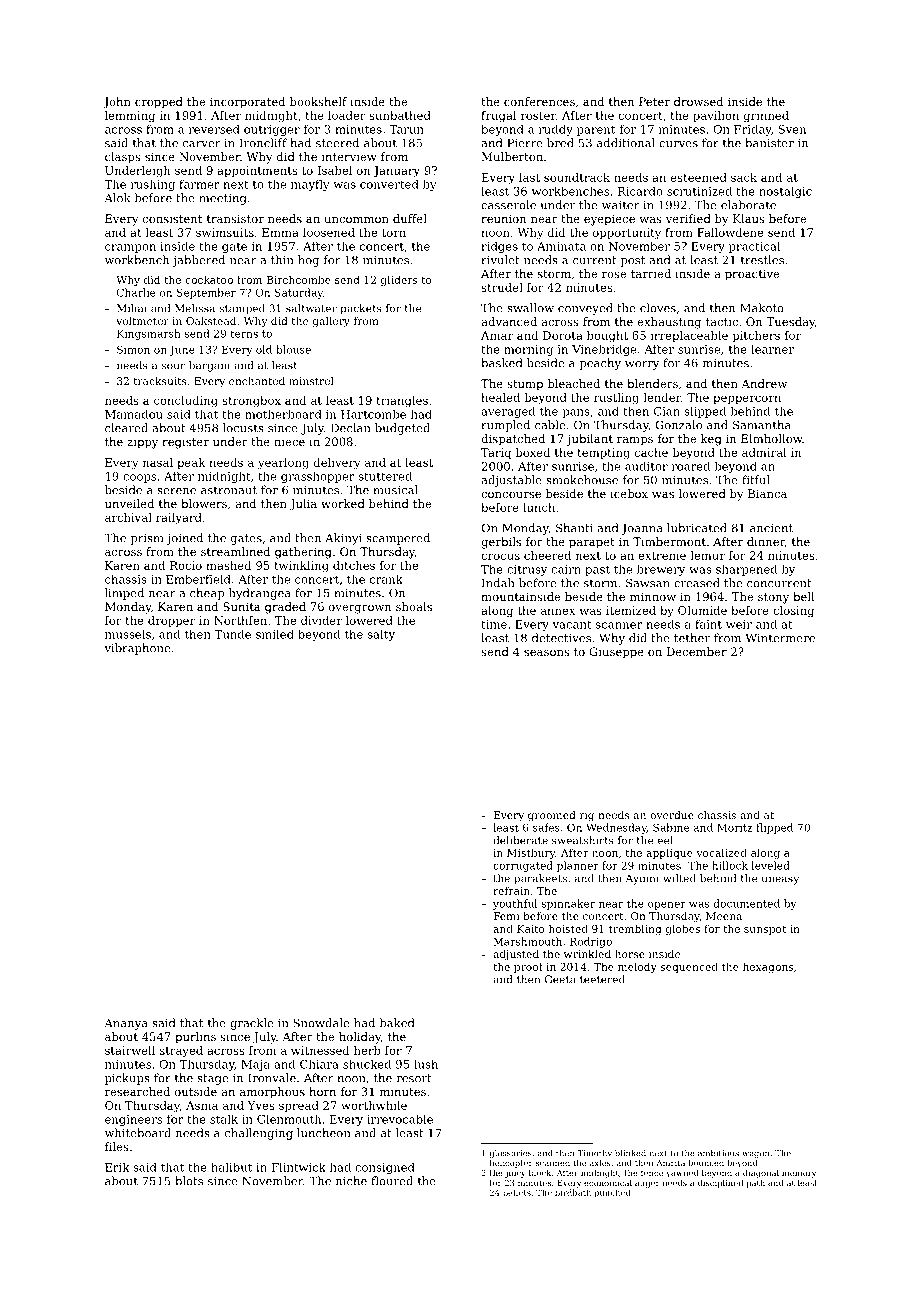  What do you see at coordinates (321, 1023) in the page?
I see `Snowdale` at bounding box center [321, 1023].
